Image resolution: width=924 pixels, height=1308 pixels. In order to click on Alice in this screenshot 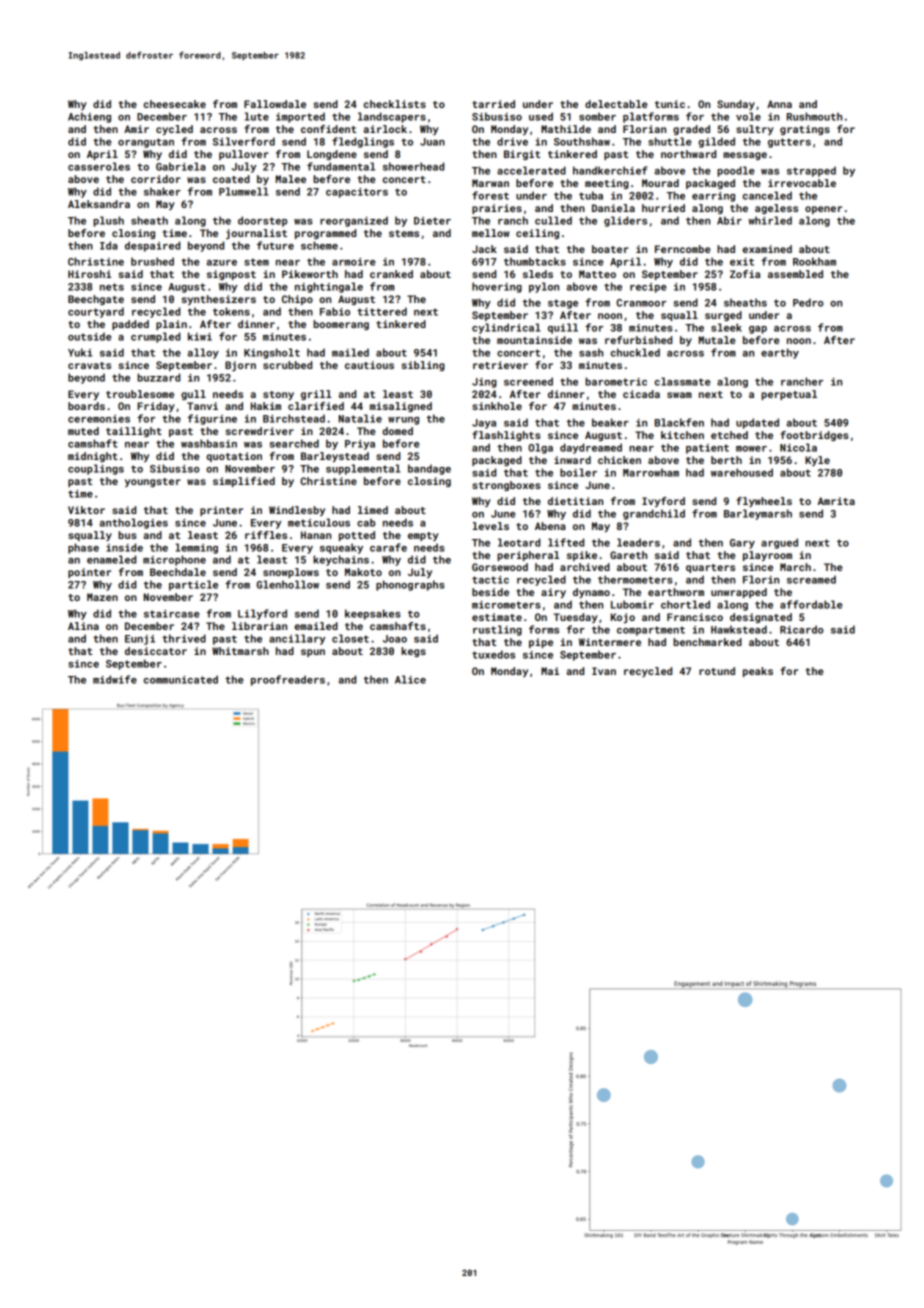, I will do `click(410, 679)`.
